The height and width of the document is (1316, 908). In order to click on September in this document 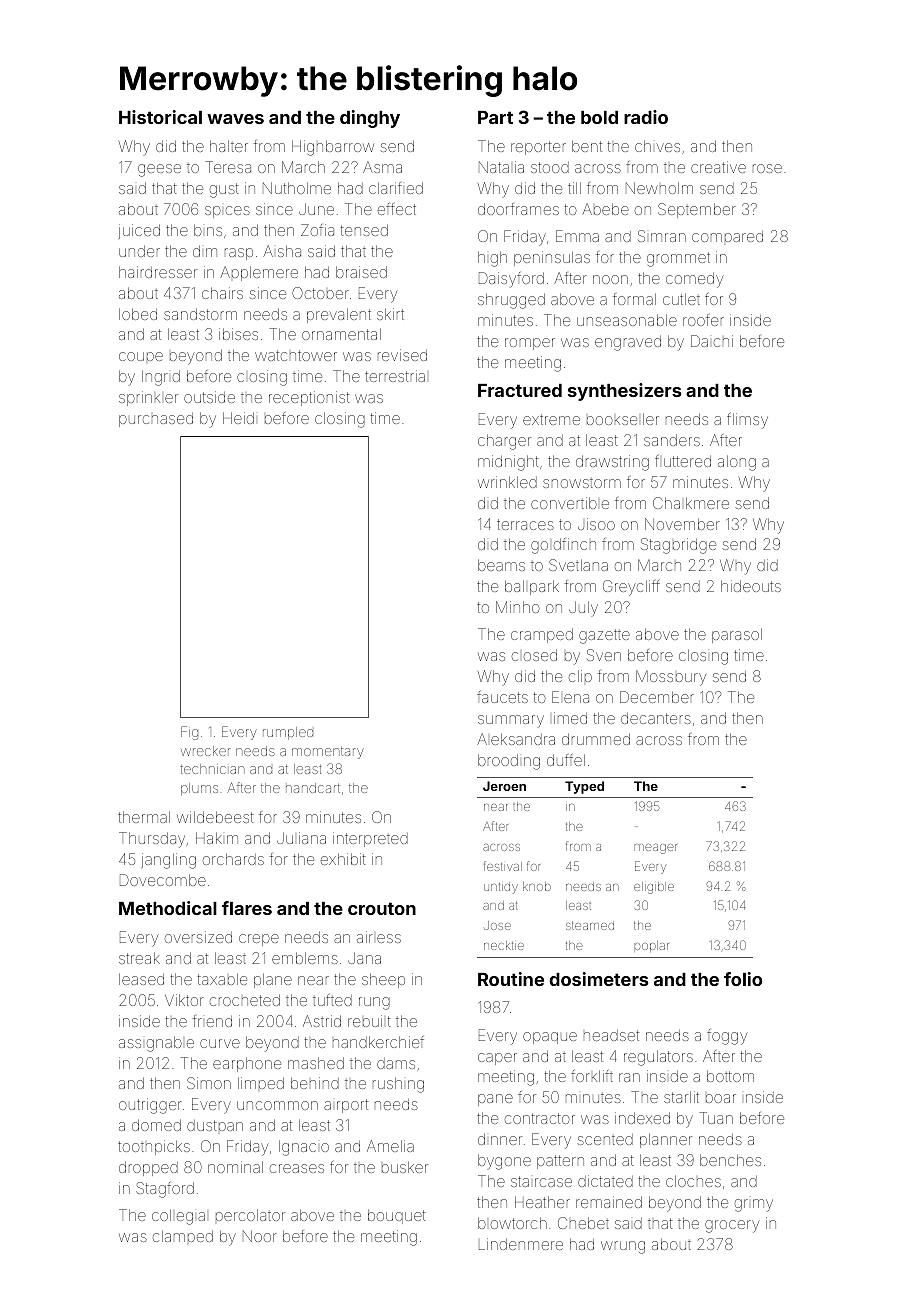, I will do `click(697, 210)`.
